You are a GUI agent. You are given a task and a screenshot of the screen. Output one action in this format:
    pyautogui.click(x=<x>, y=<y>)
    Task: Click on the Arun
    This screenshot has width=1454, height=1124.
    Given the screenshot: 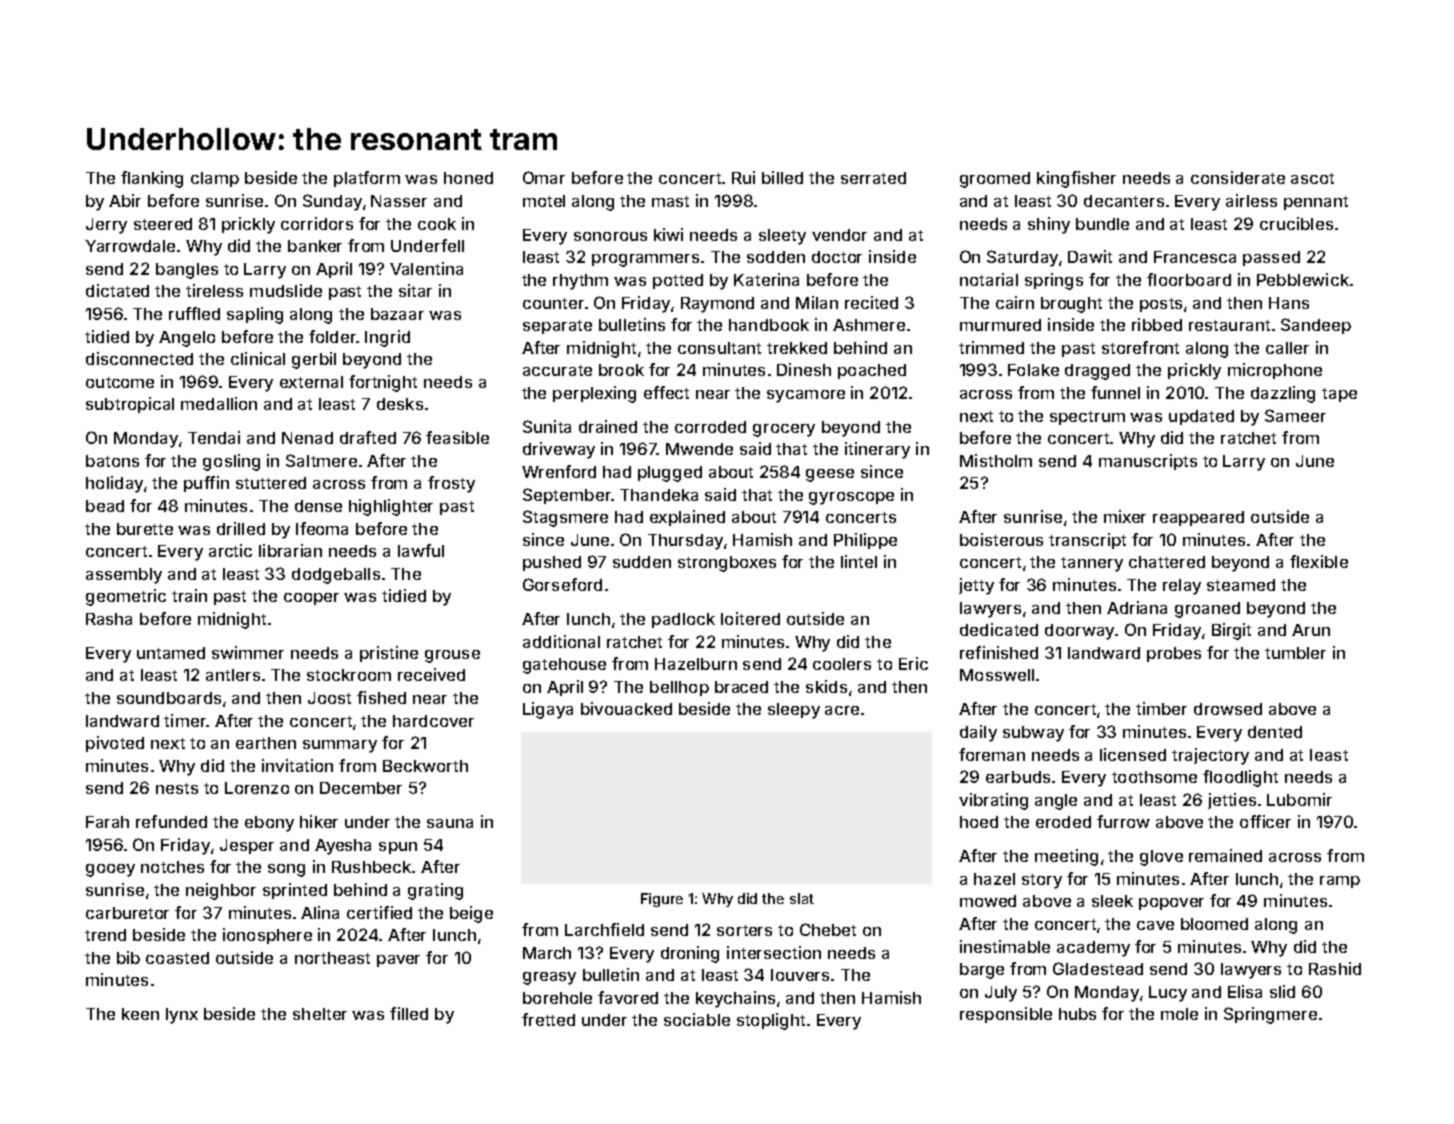 What is the action you would take?
    pyautogui.click(x=1311, y=630)
